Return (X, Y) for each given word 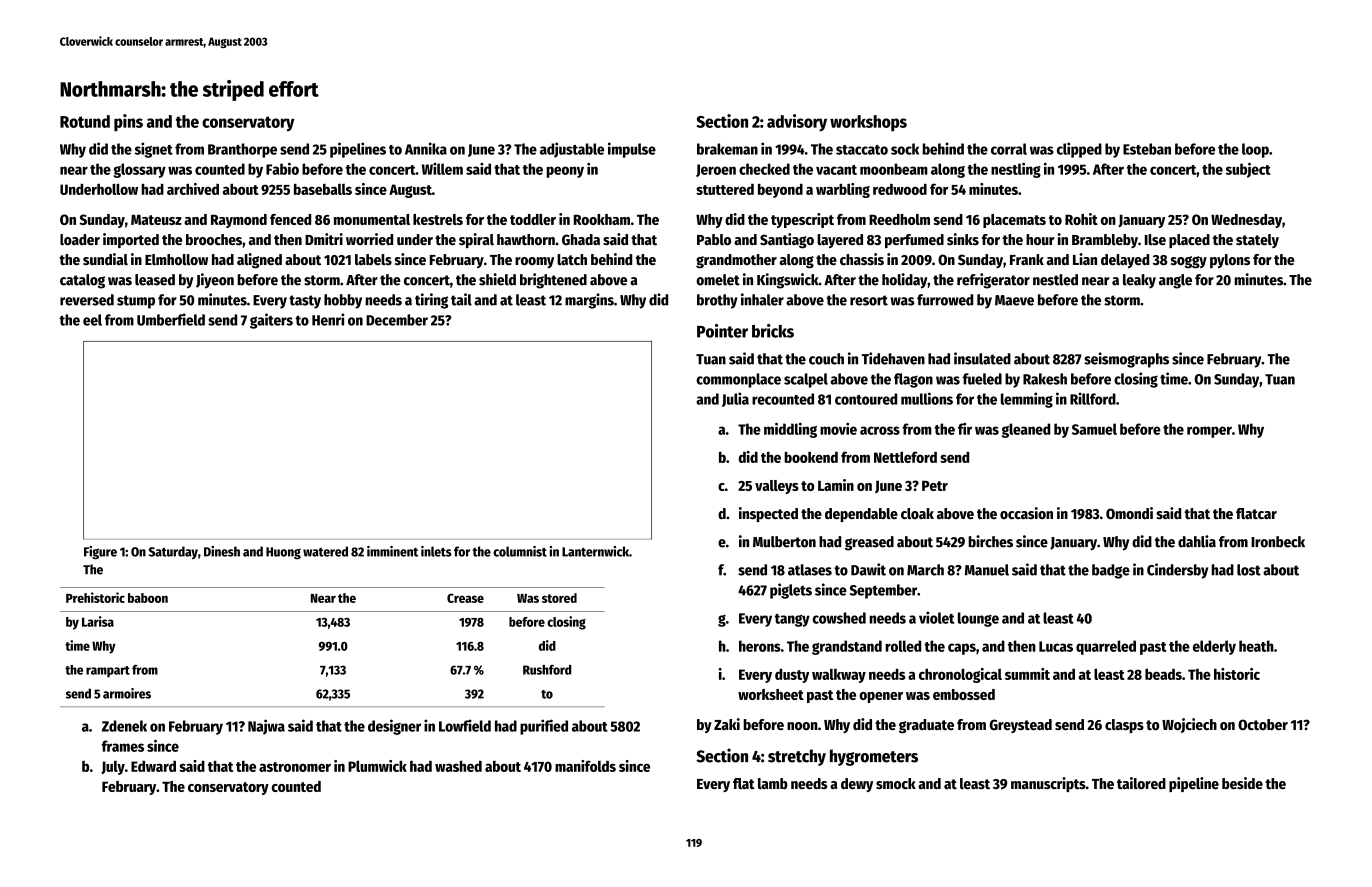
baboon (148, 598)
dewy (857, 785)
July (113, 768)
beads (1163, 674)
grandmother (736, 261)
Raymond (239, 221)
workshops (868, 123)
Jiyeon (215, 281)
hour (1040, 239)
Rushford (547, 670)
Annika (426, 148)
